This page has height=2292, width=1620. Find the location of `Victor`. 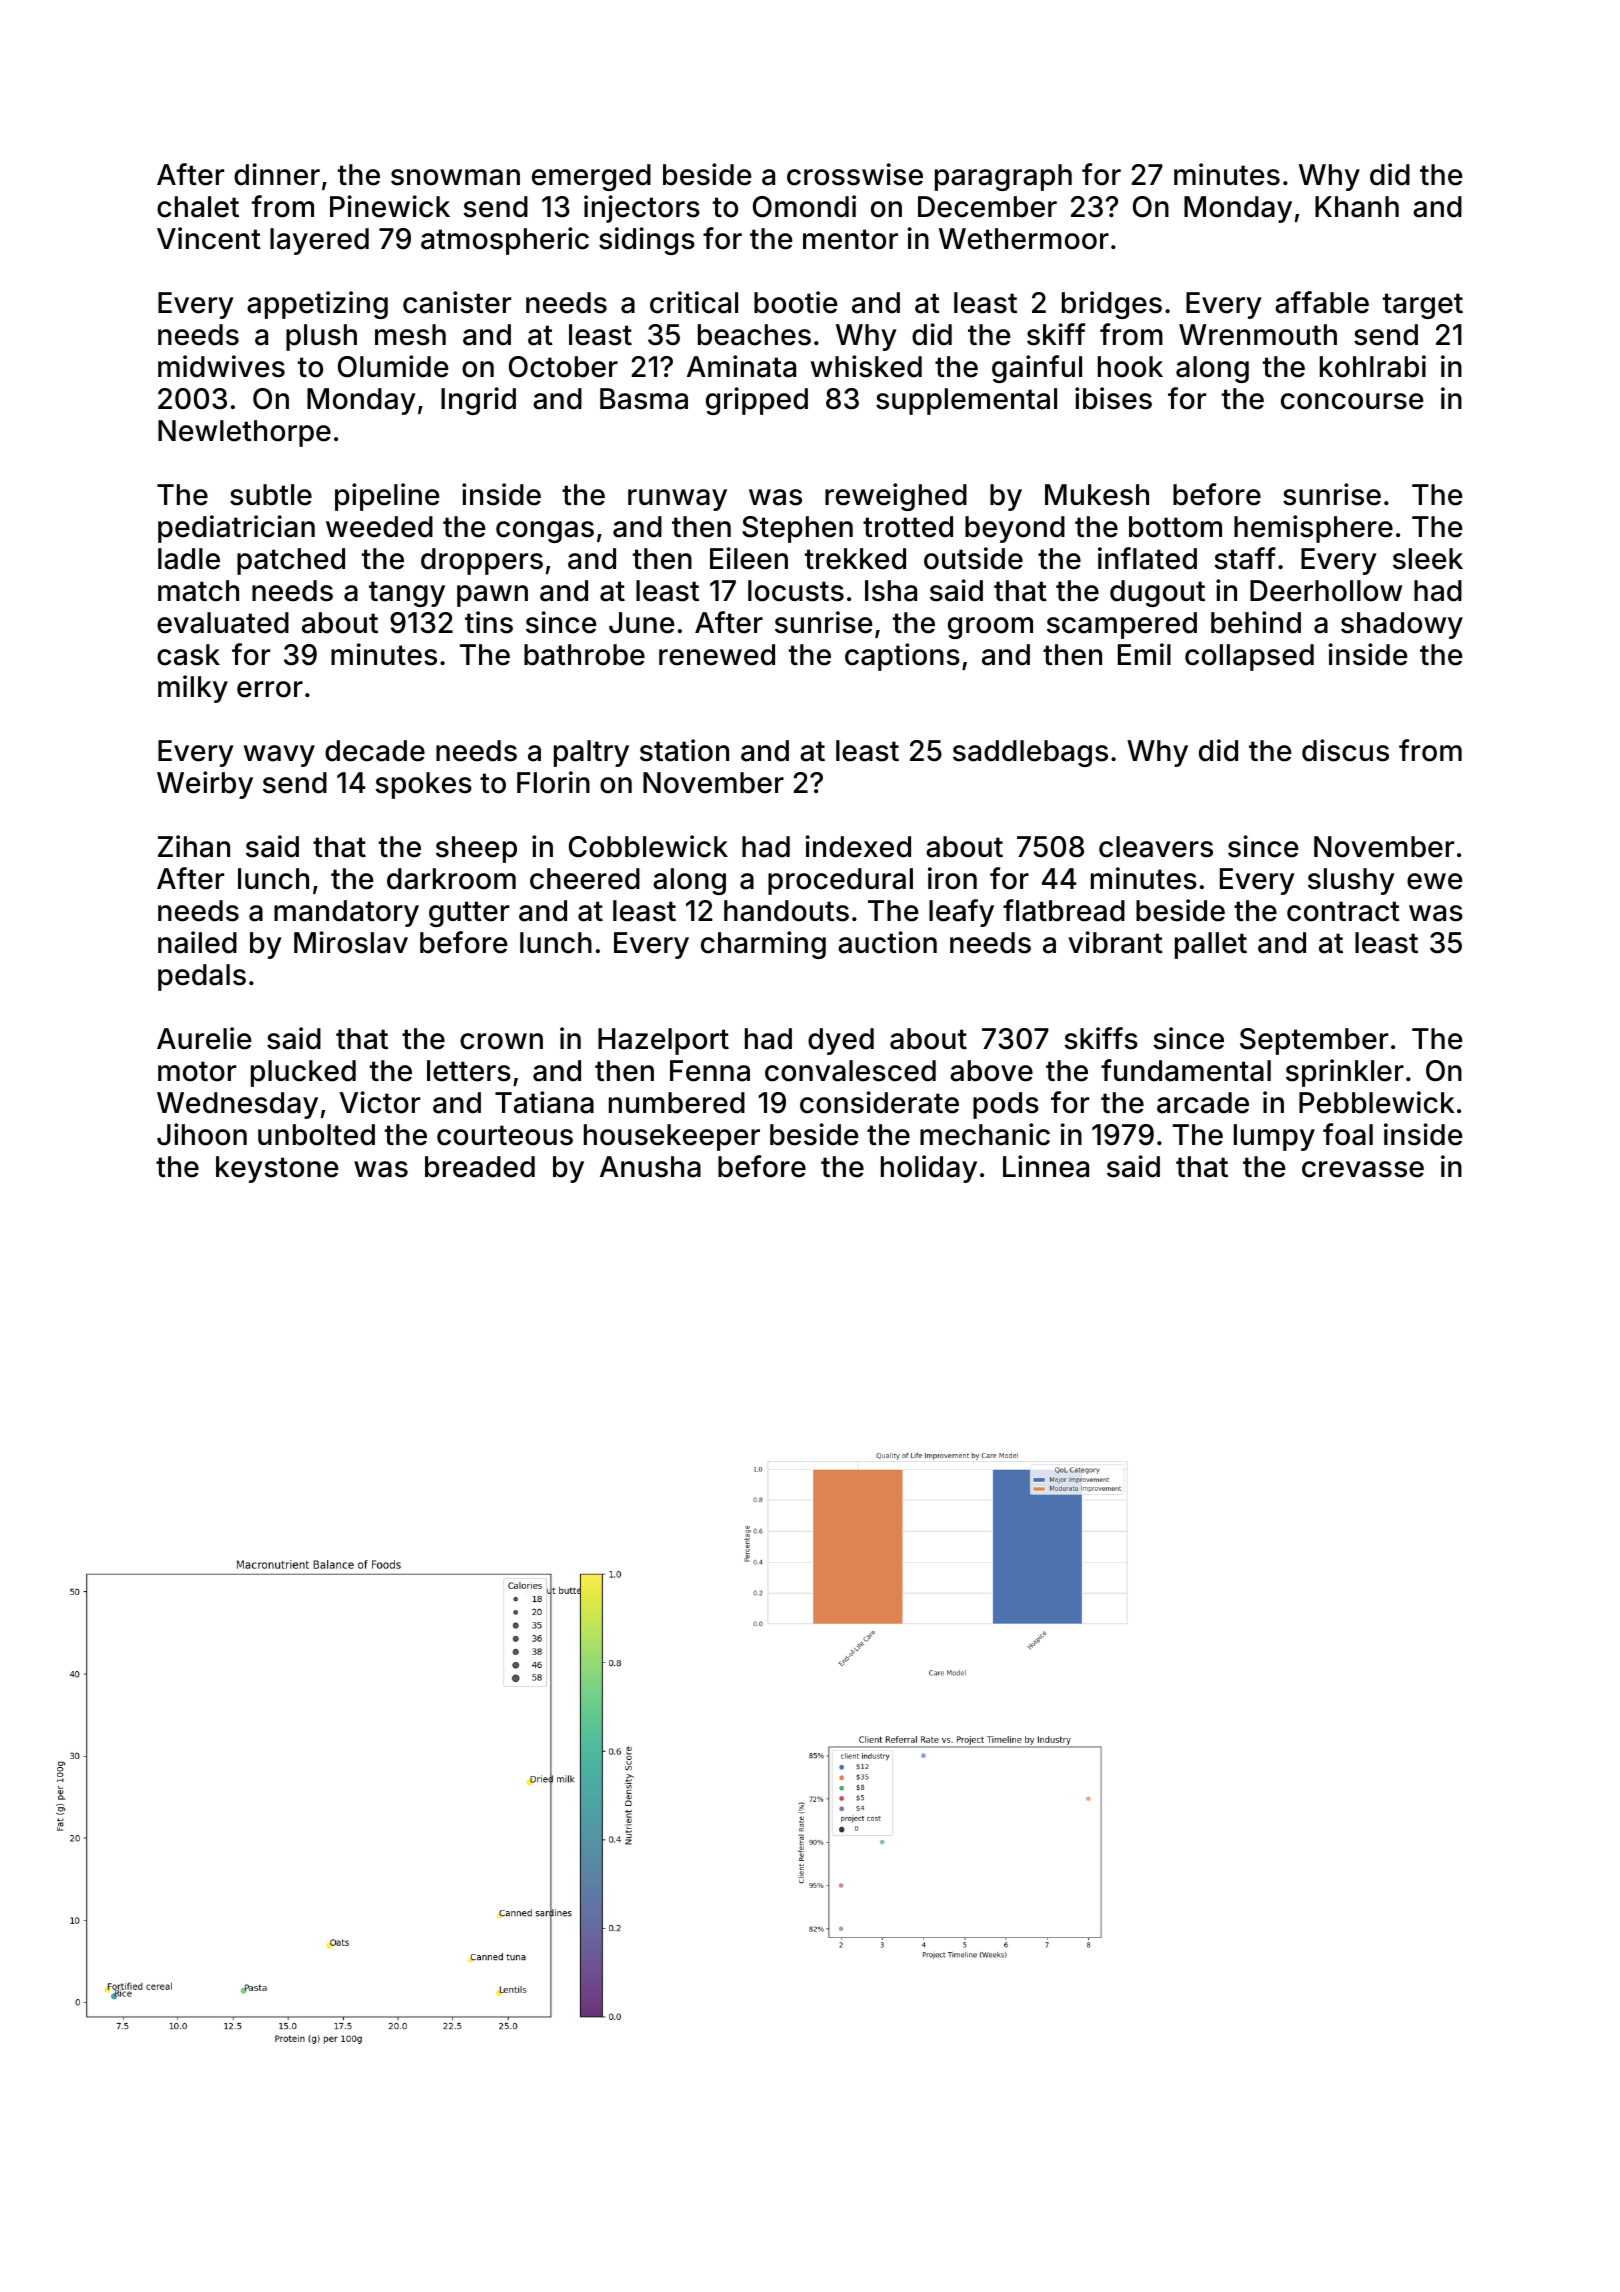

Victor is located at coordinates (379, 1102).
